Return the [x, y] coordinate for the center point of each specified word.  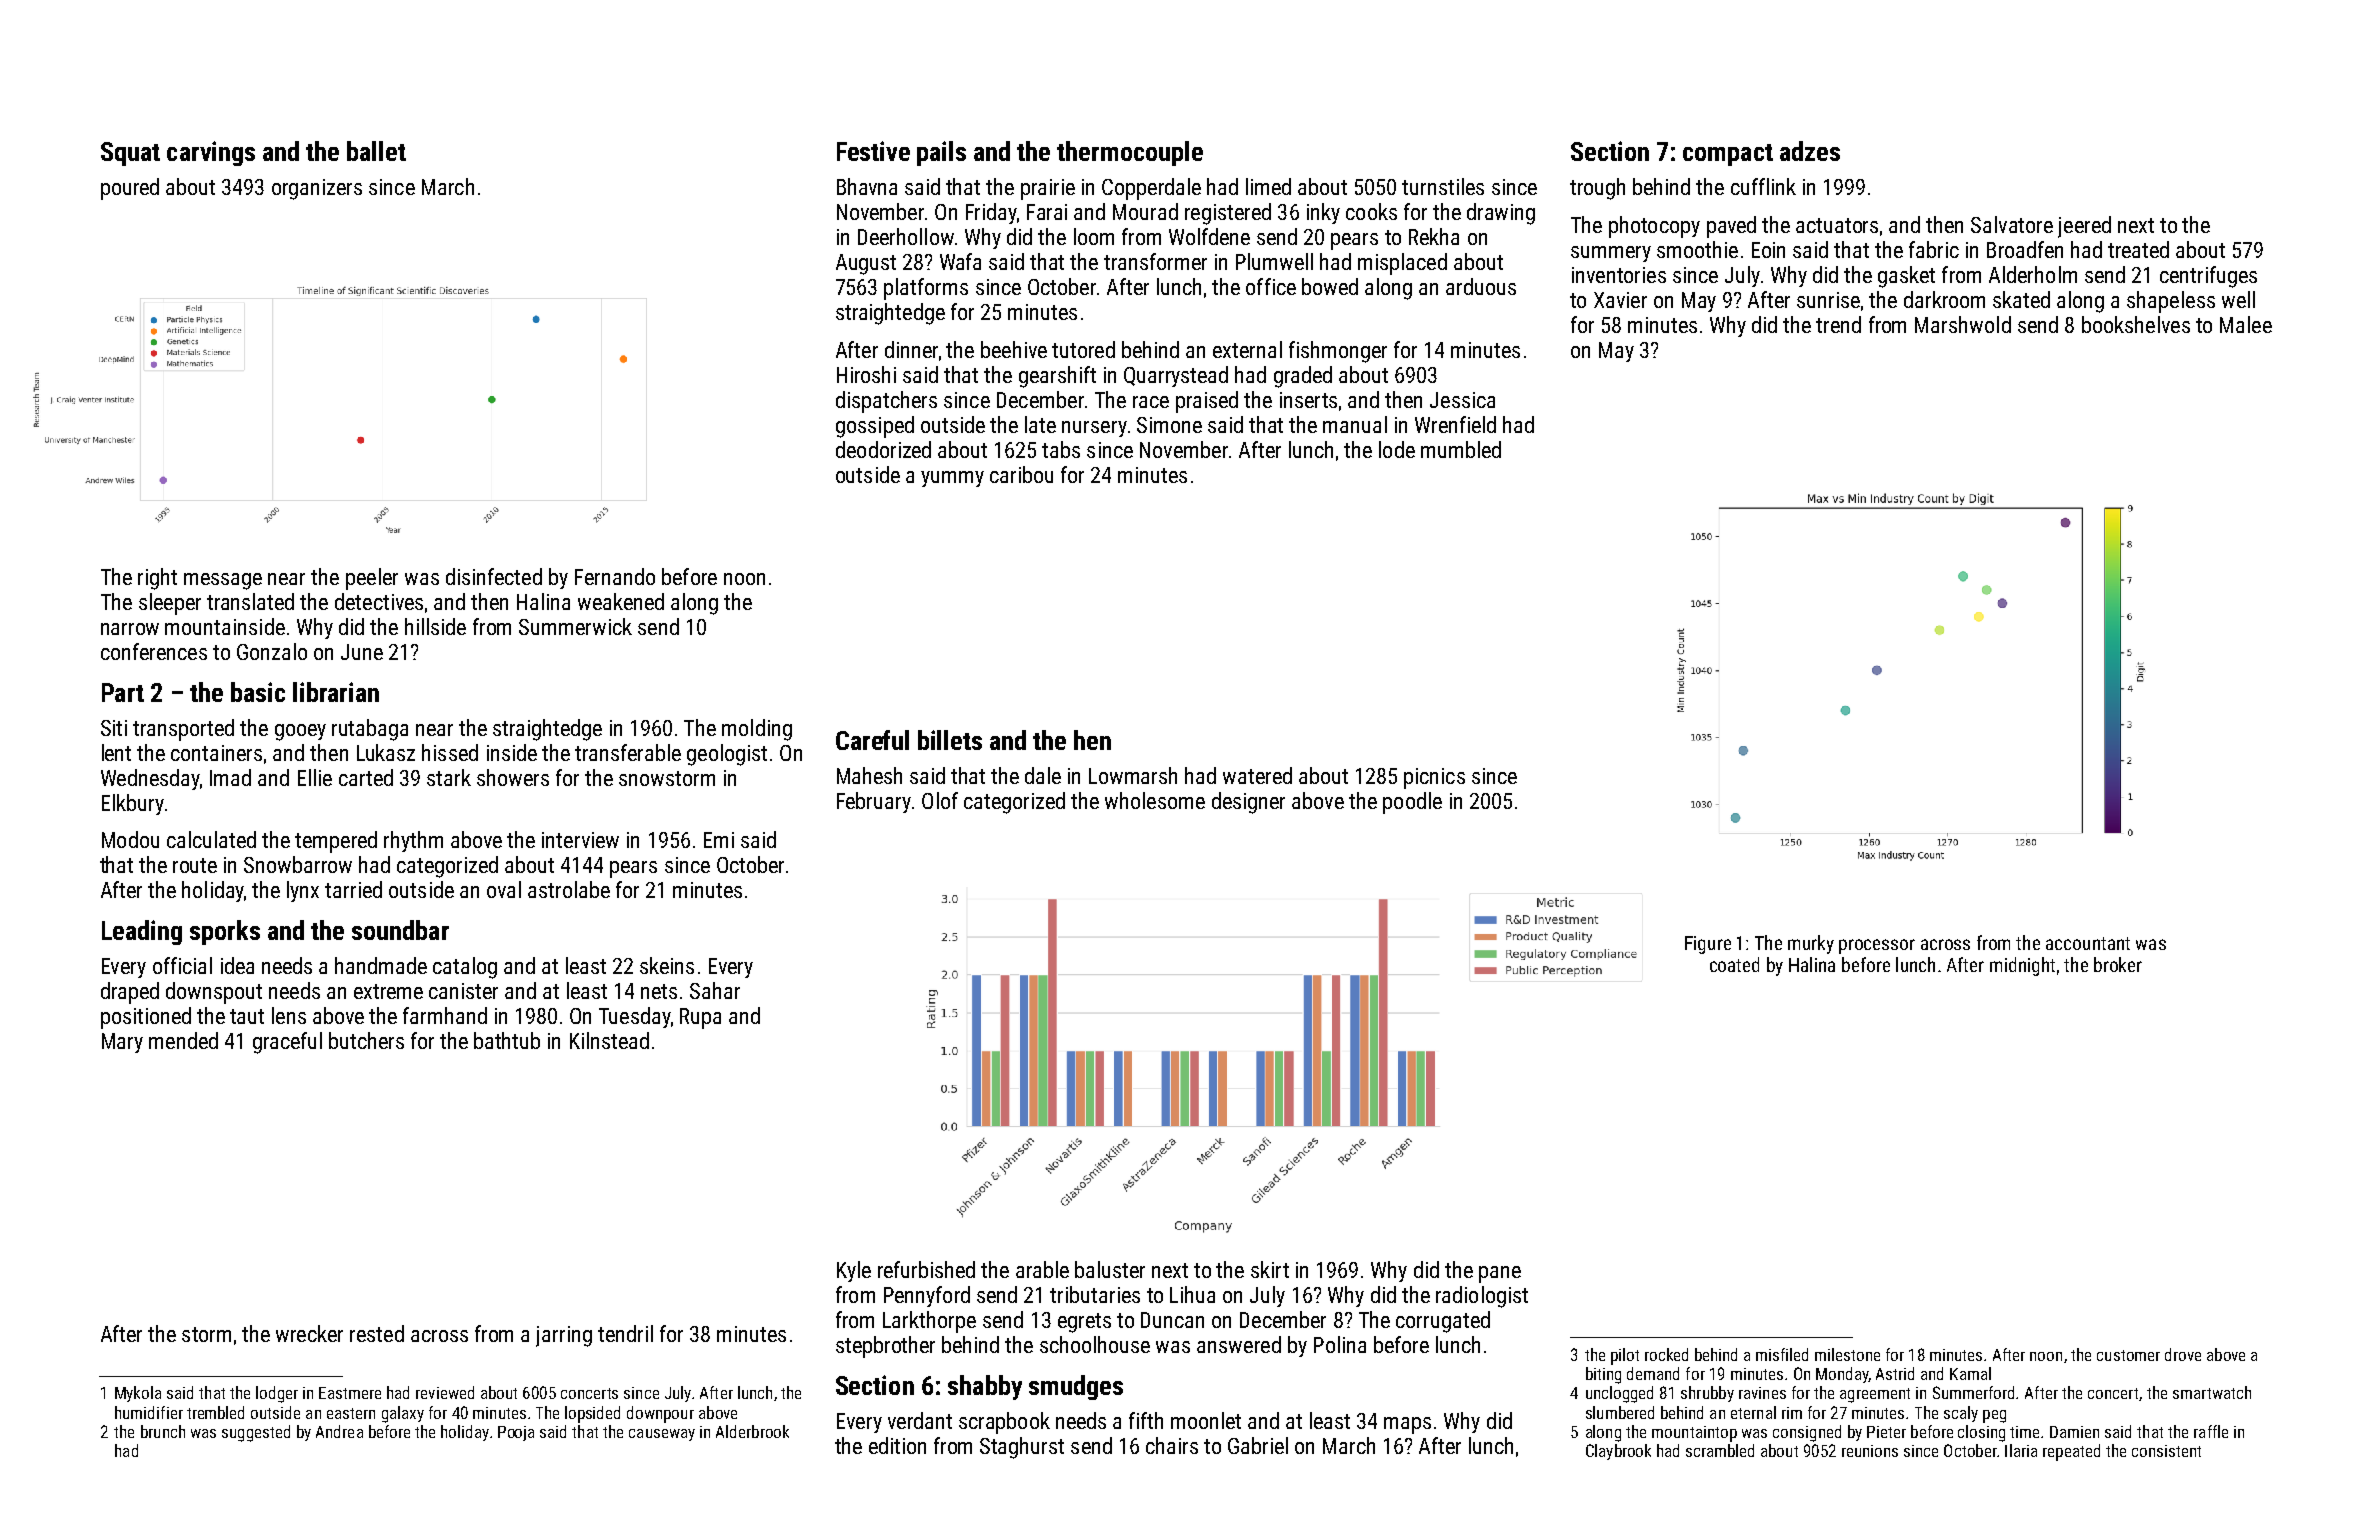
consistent [2166, 1451]
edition [897, 1445]
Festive [873, 151]
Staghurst [1022, 1448]
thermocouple [1130, 153]
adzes [1810, 151]
